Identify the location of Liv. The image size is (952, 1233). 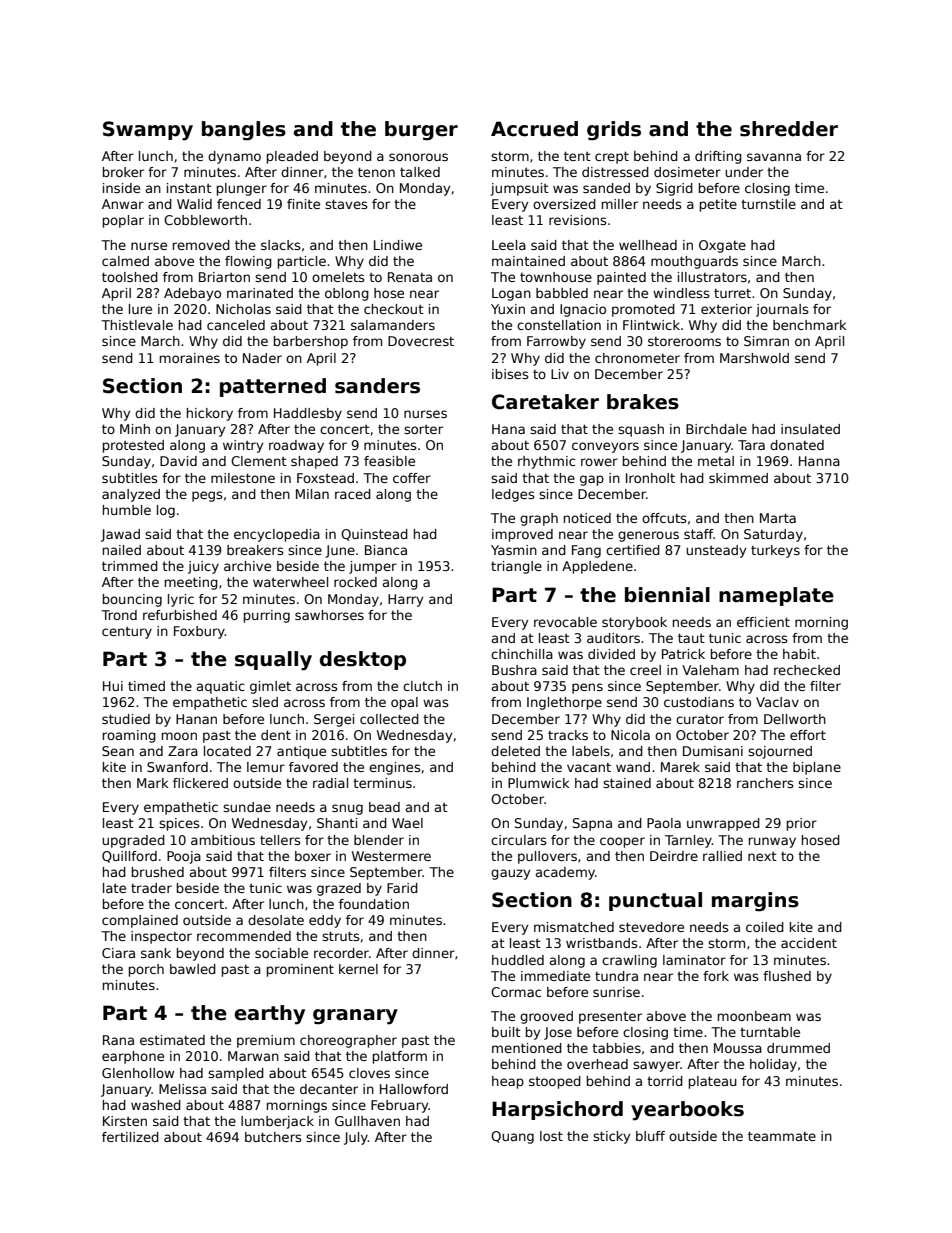
(560, 374).
